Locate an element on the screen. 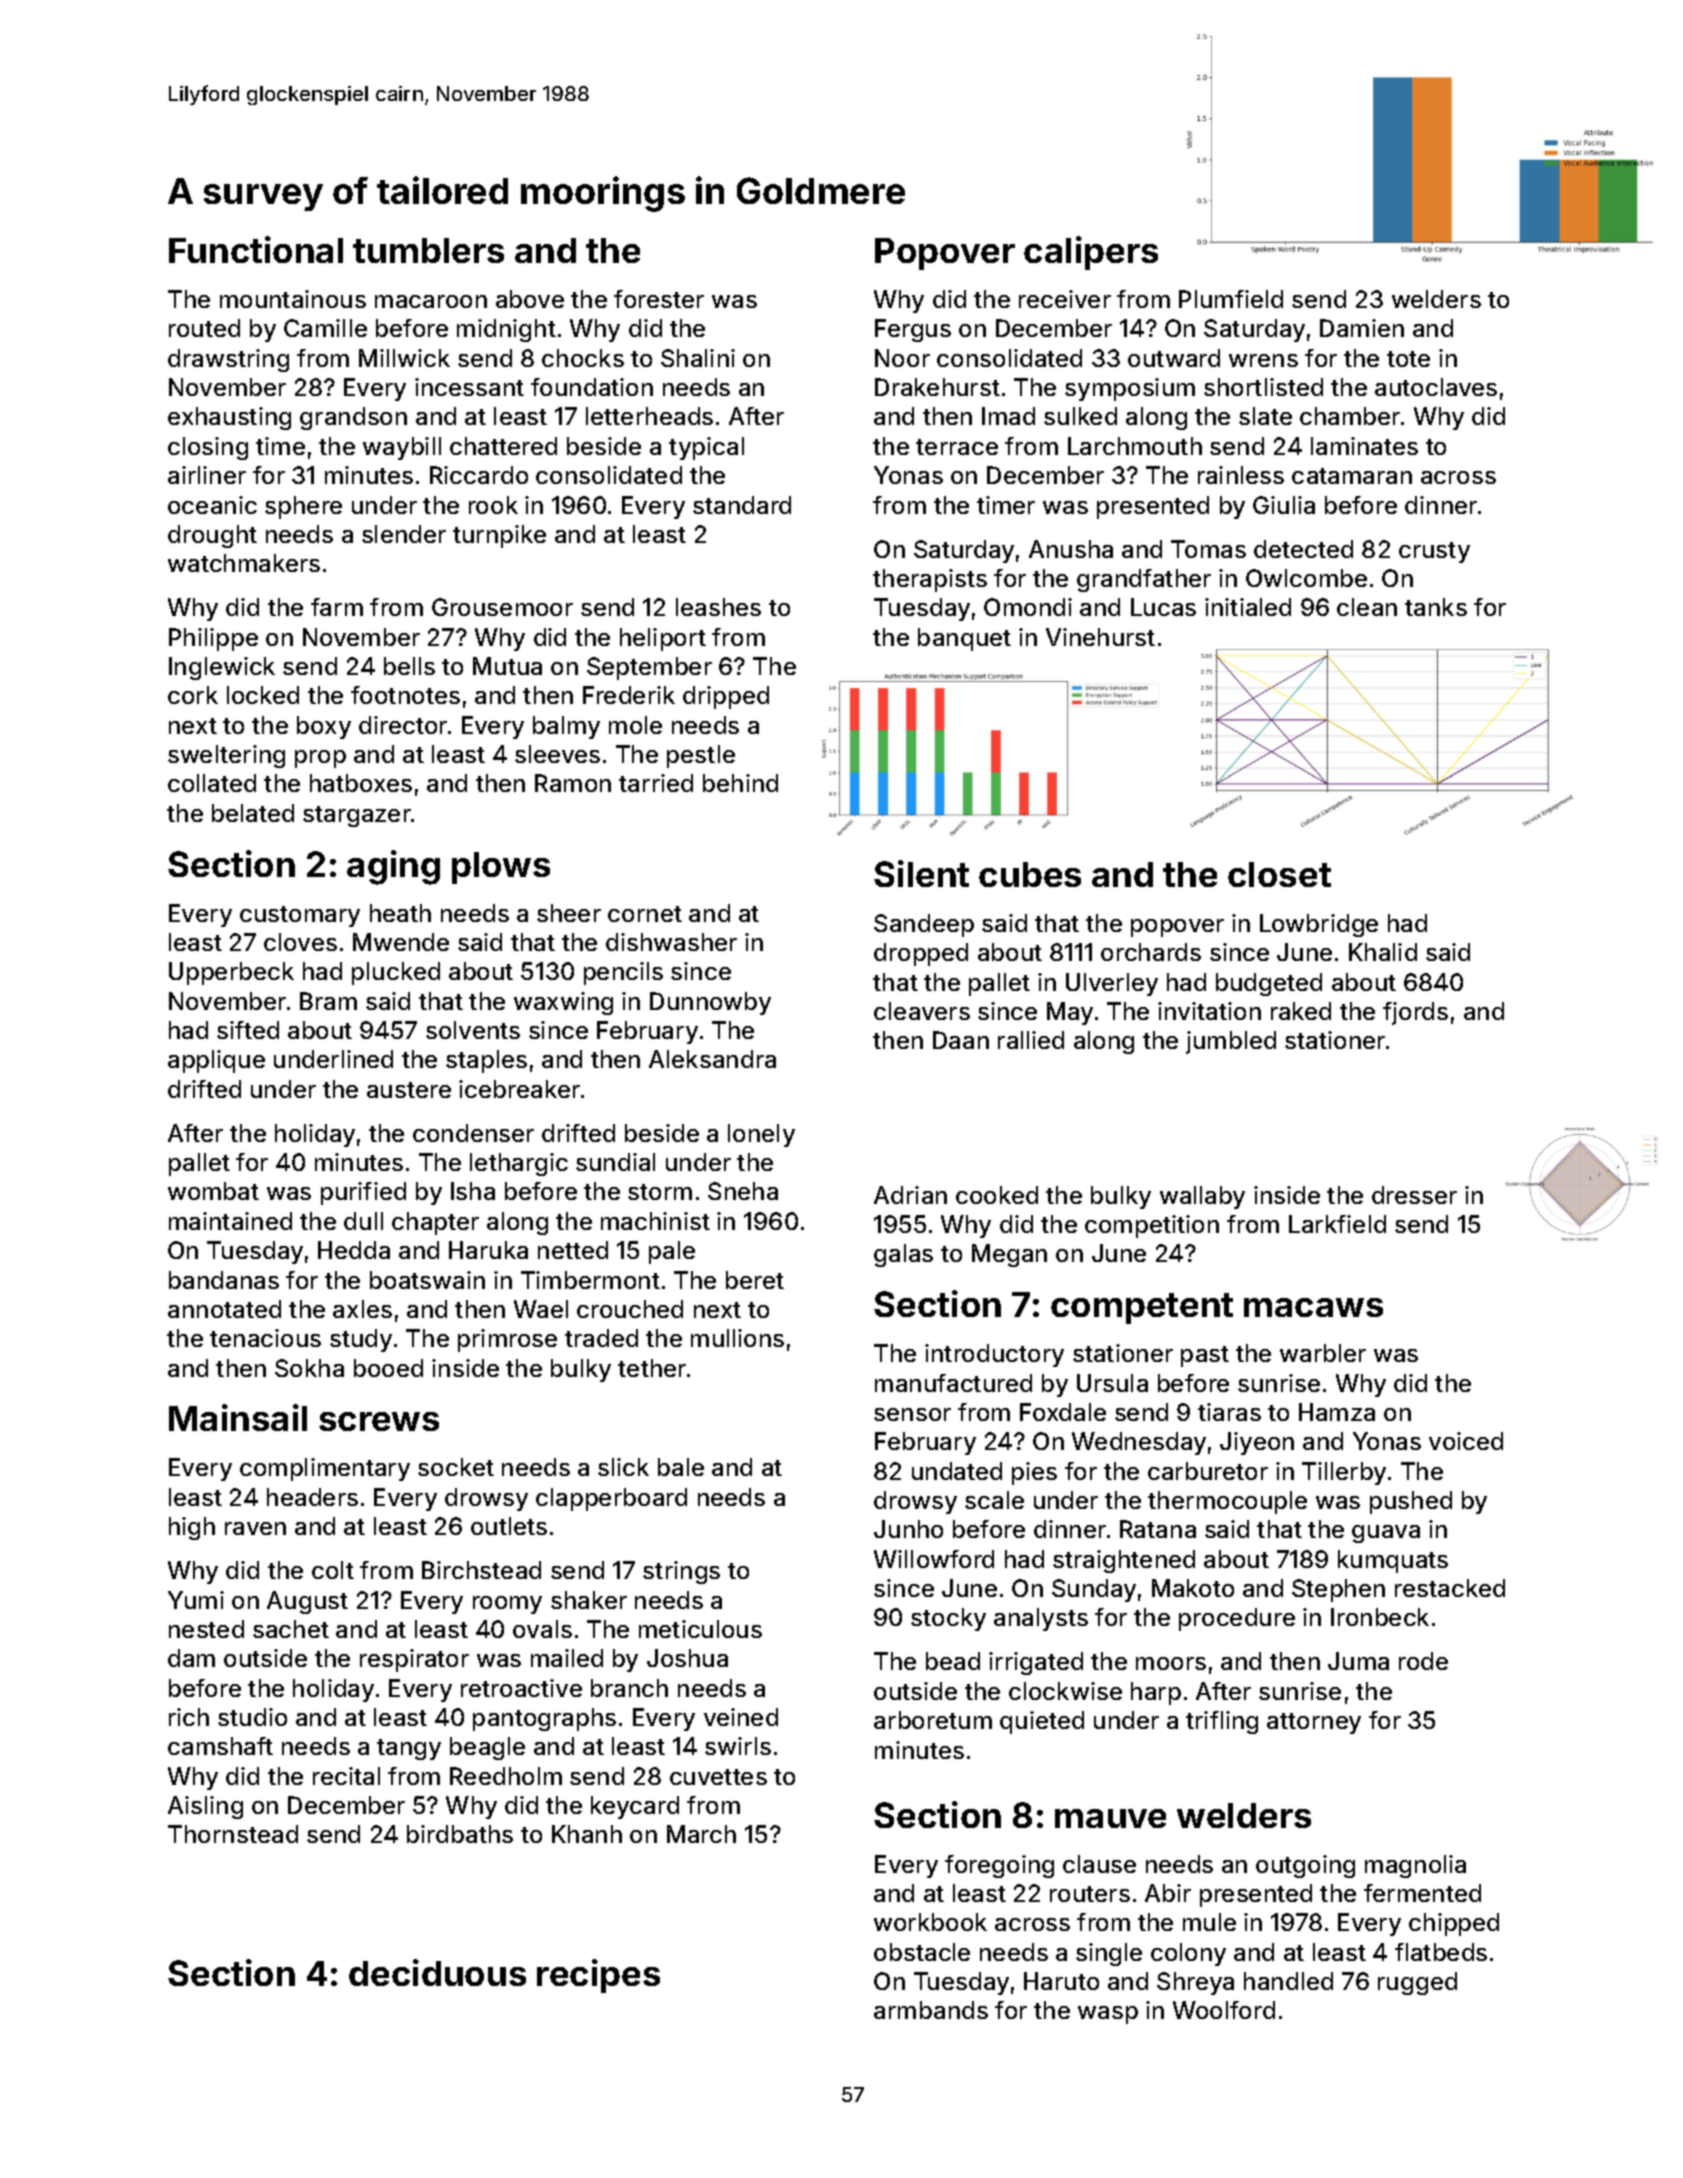  applique is located at coordinates (216, 1061).
